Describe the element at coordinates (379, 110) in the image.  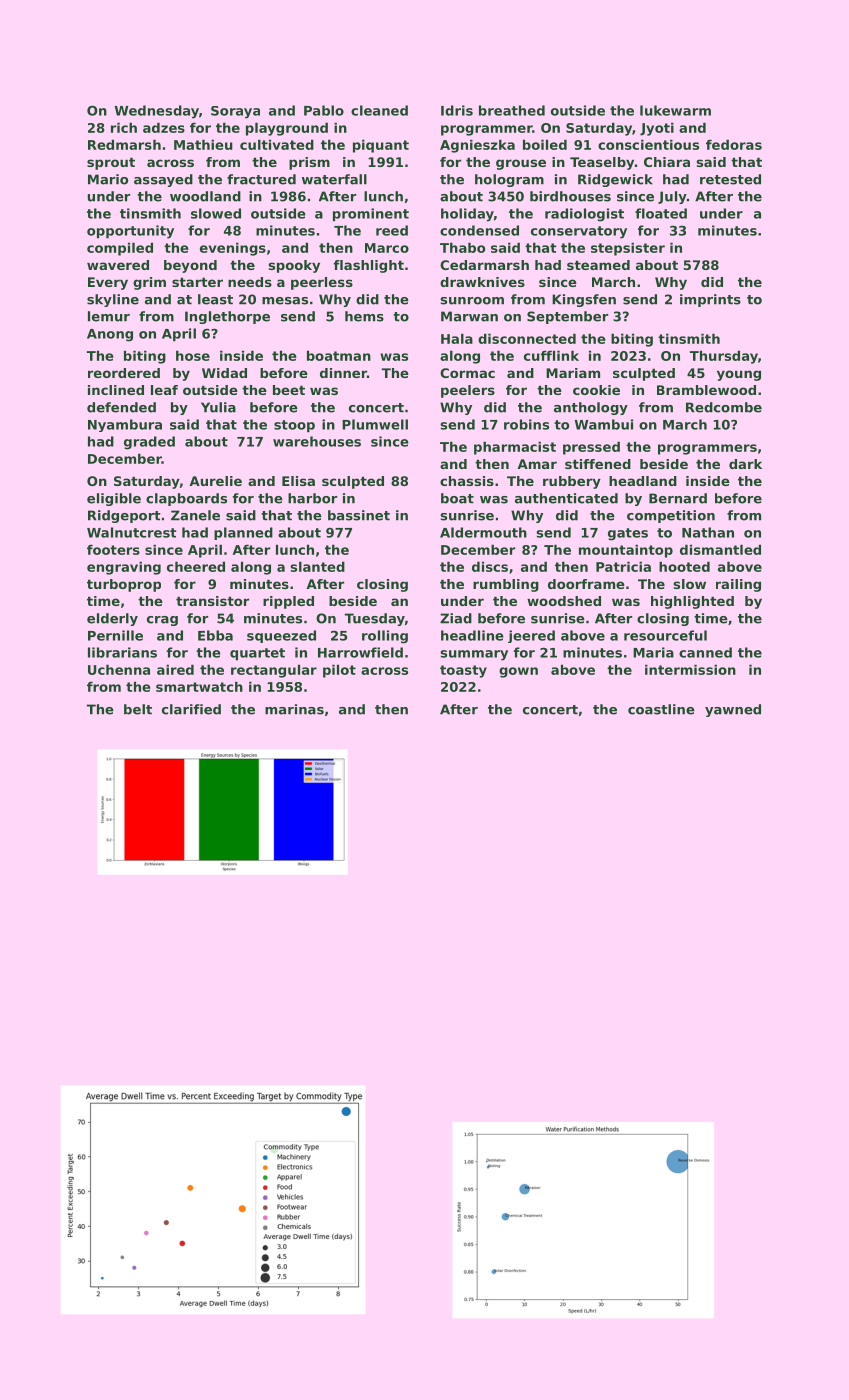
I see `cleaned` at that location.
